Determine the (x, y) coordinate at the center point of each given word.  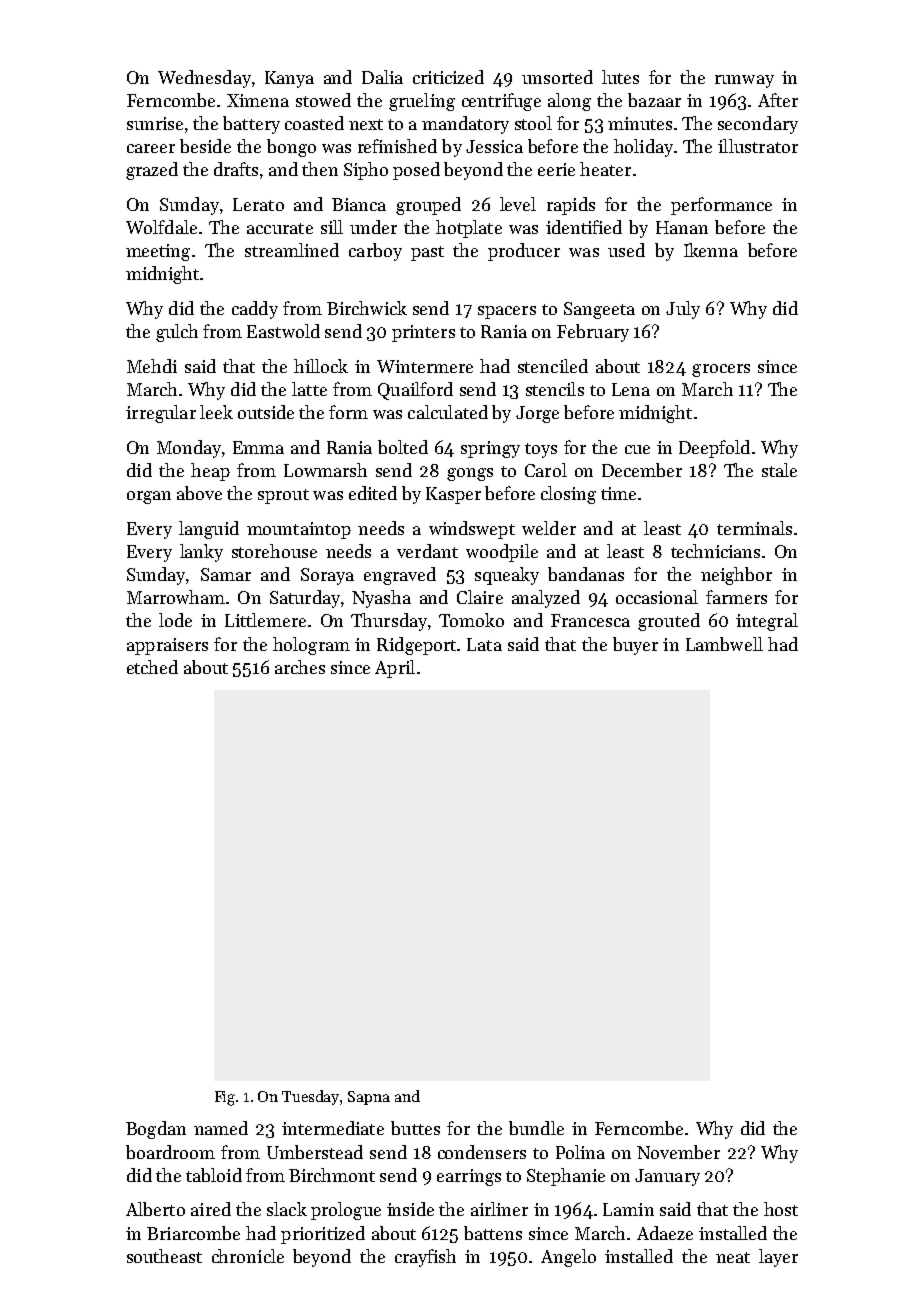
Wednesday (204, 79)
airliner (499, 1209)
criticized (448, 77)
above (199, 493)
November (678, 1152)
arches (300, 667)
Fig (225, 1098)
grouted (669, 622)
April (395, 669)
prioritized (323, 1235)
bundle (536, 1128)
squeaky (507, 576)
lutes (620, 77)
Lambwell (724, 644)
